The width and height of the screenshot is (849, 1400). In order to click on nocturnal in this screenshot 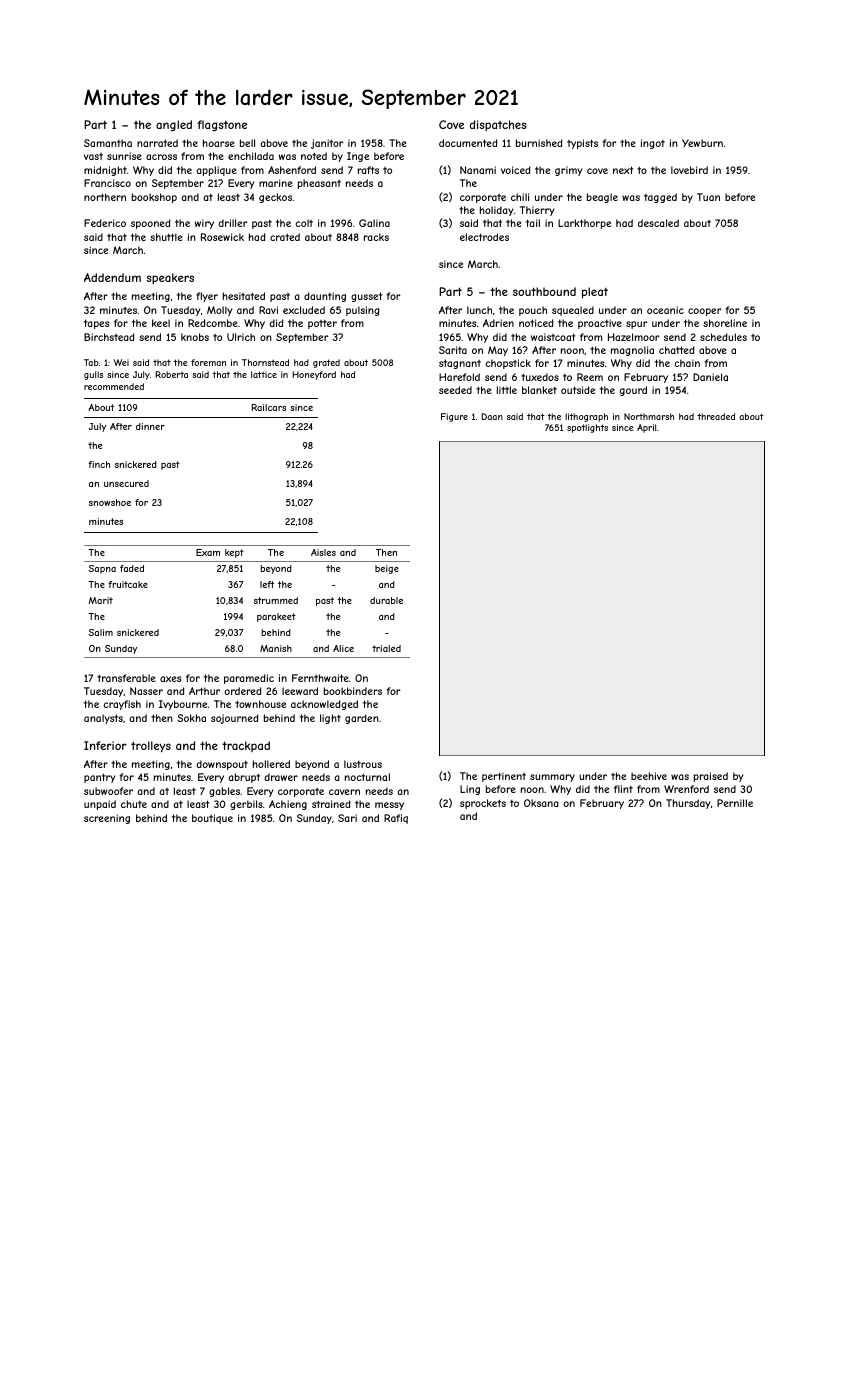, I will do `click(367, 777)`.
